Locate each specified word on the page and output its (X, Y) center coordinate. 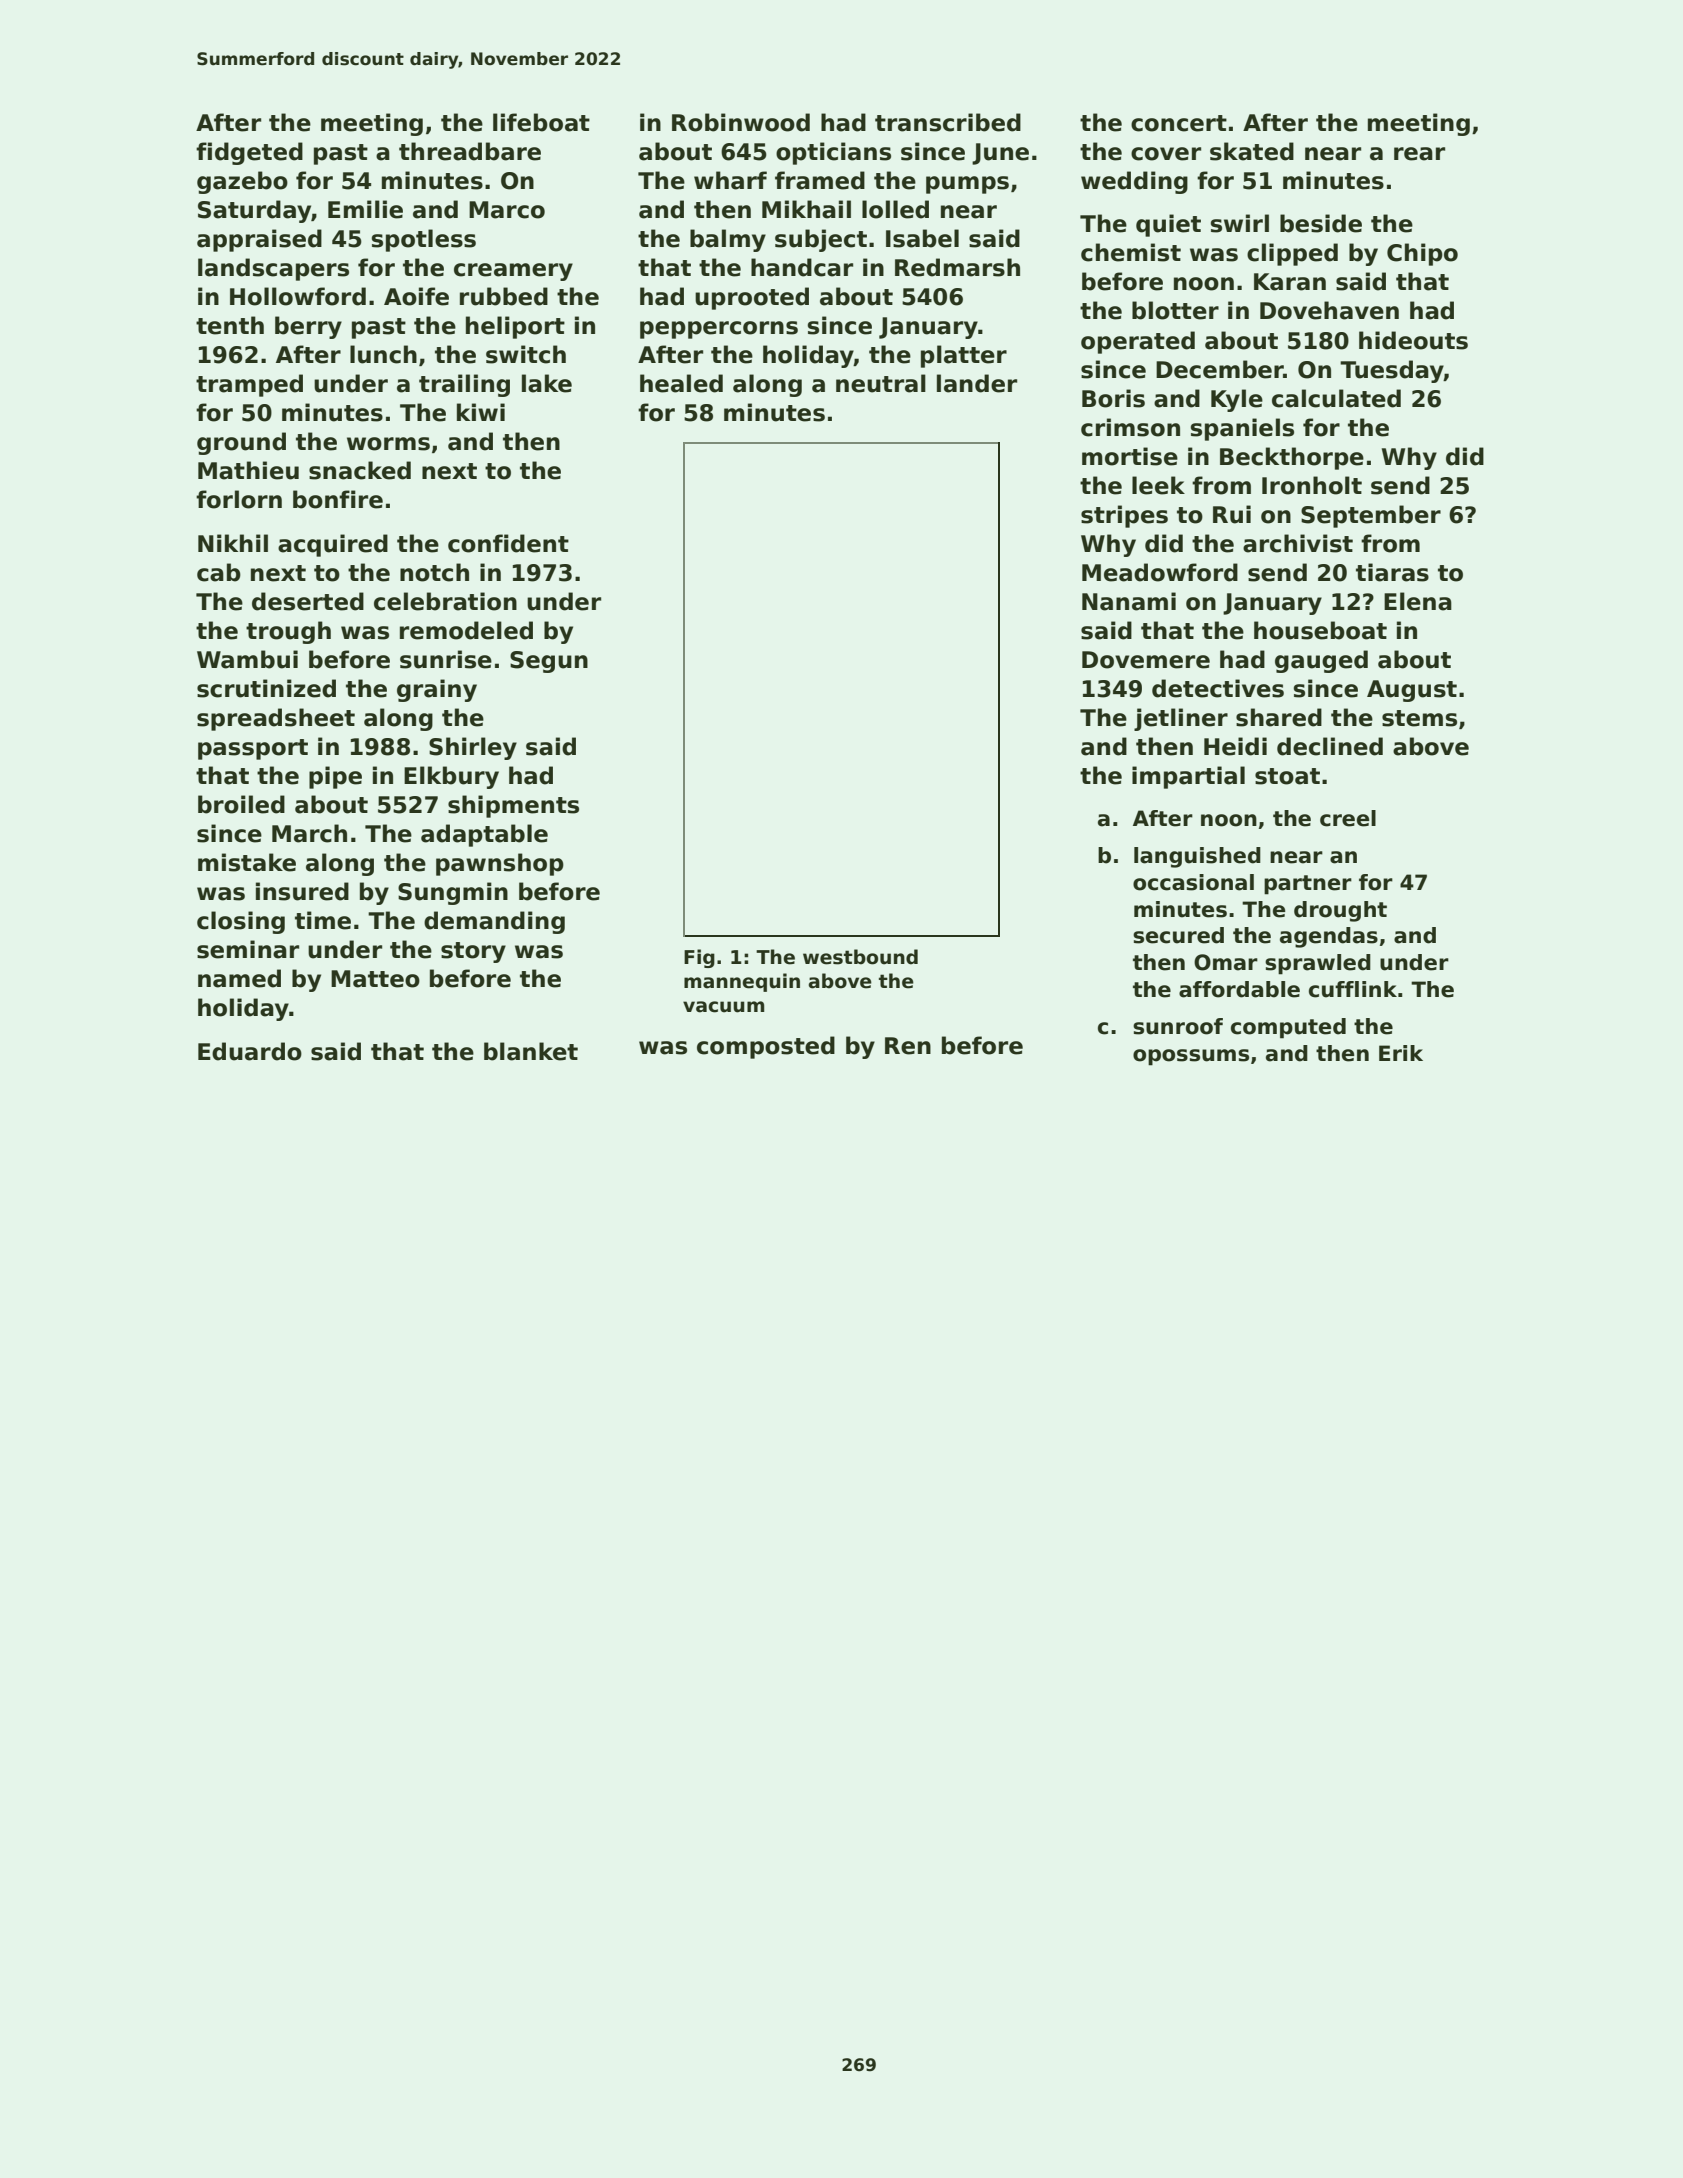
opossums (1191, 1057)
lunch (383, 354)
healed (681, 383)
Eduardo (250, 1051)
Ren (908, 1046)
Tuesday (1392, 371)
